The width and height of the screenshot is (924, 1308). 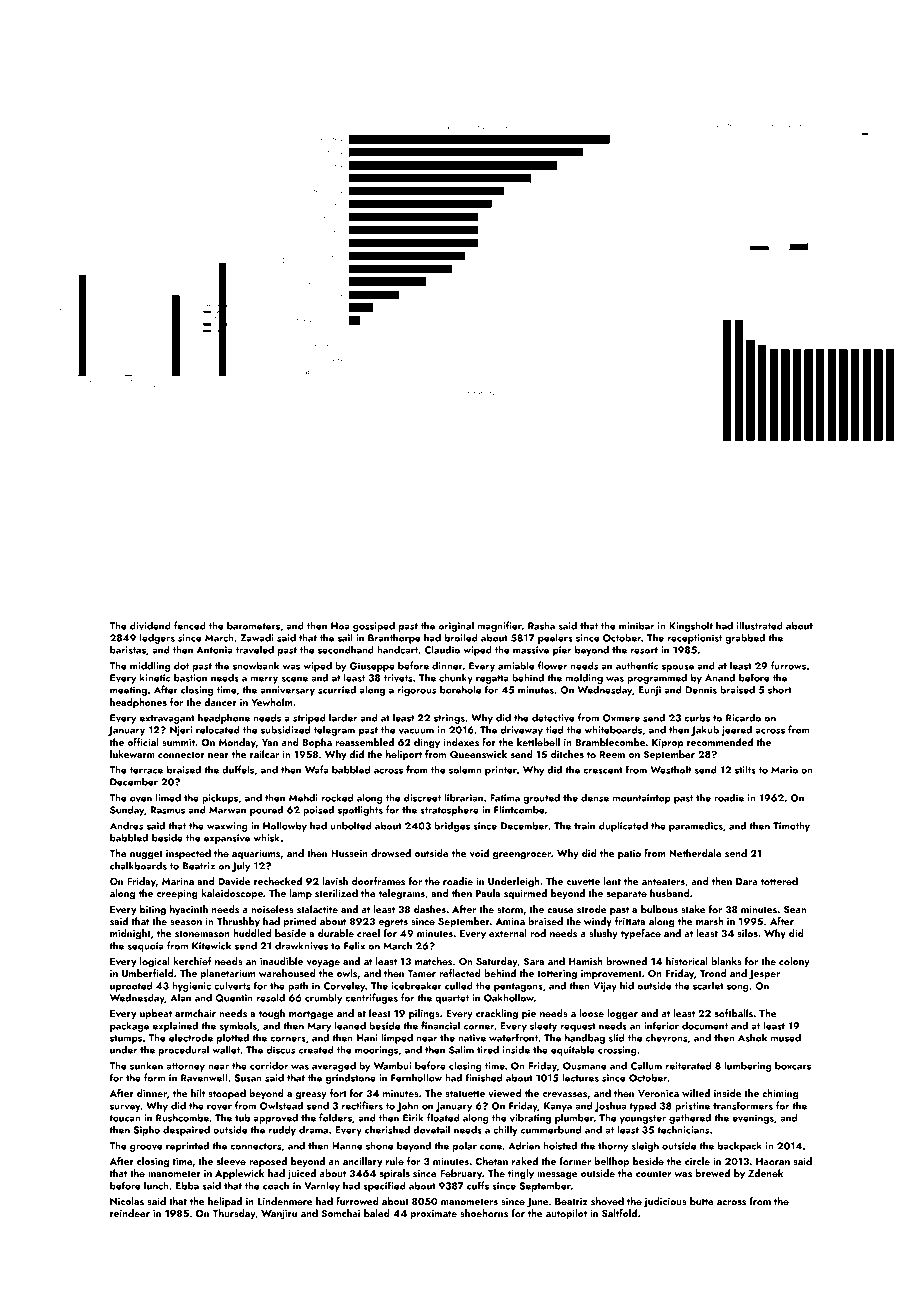 What do you see at coordinates (463, 797) in the screenshot?
I see `librarian` at bounding box center [463, 797].
